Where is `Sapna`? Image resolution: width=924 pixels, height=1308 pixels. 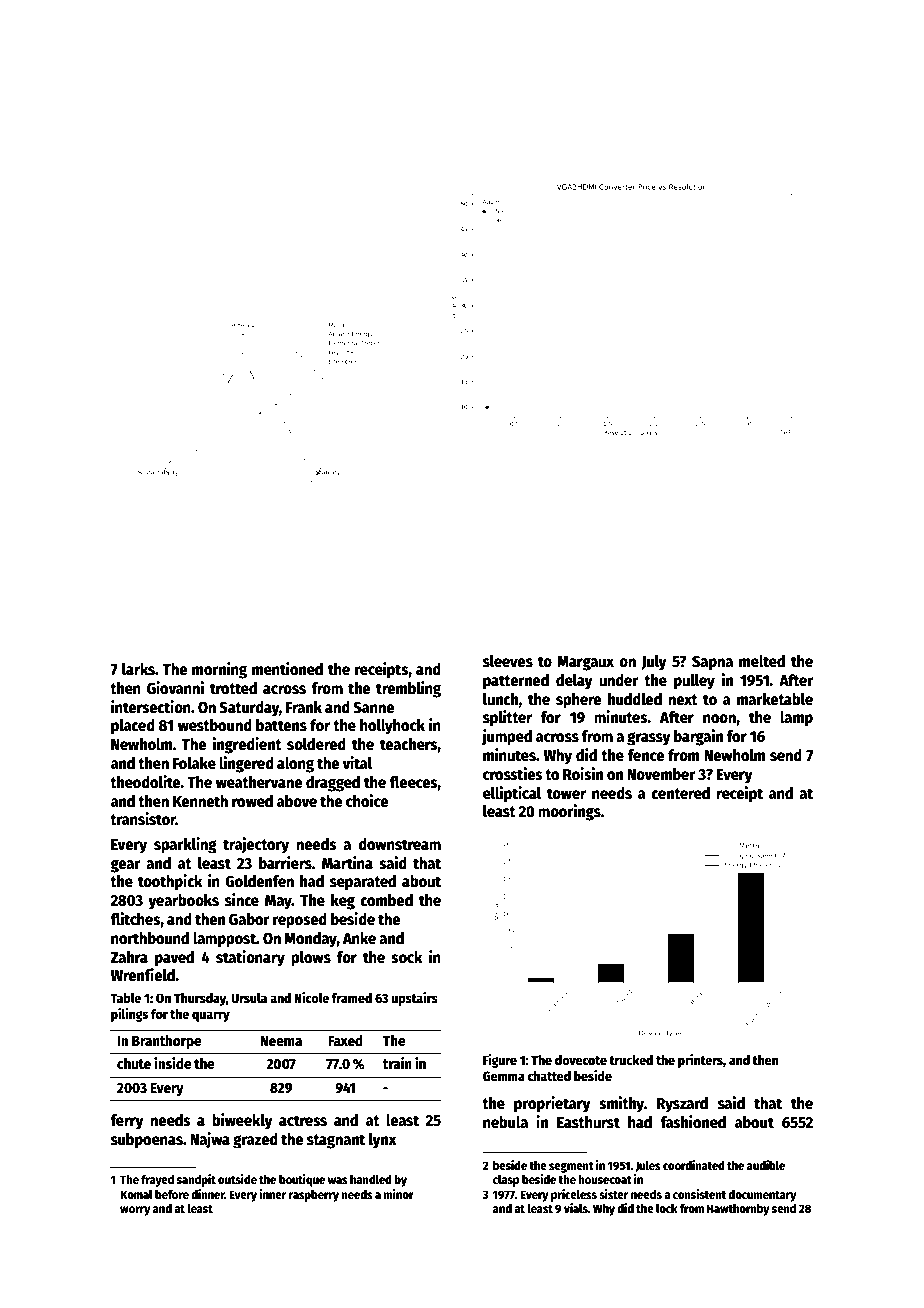 Sapna is located at coordinates (712, 663).
